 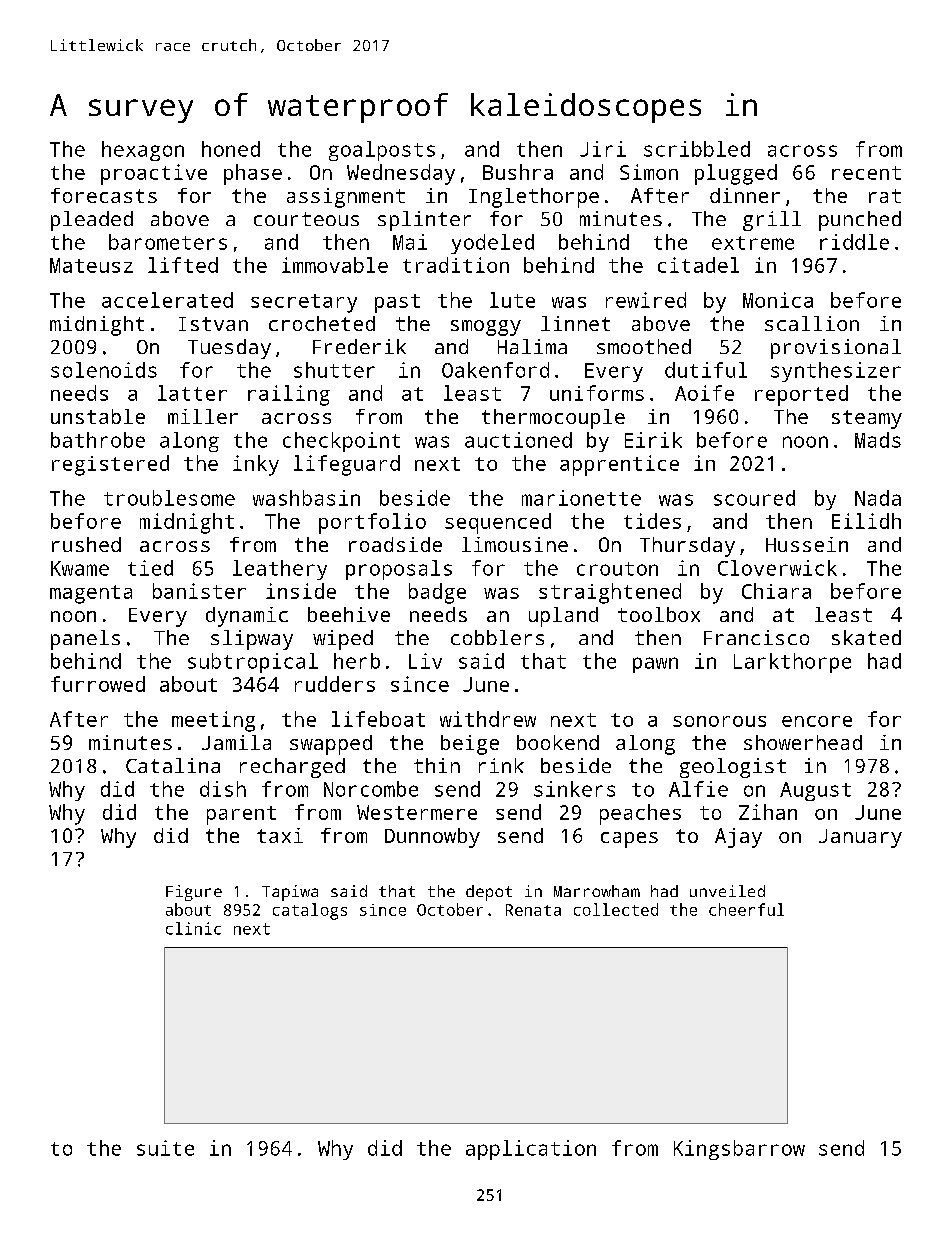 I want to click on suite, so click(x=165, y=1148).
